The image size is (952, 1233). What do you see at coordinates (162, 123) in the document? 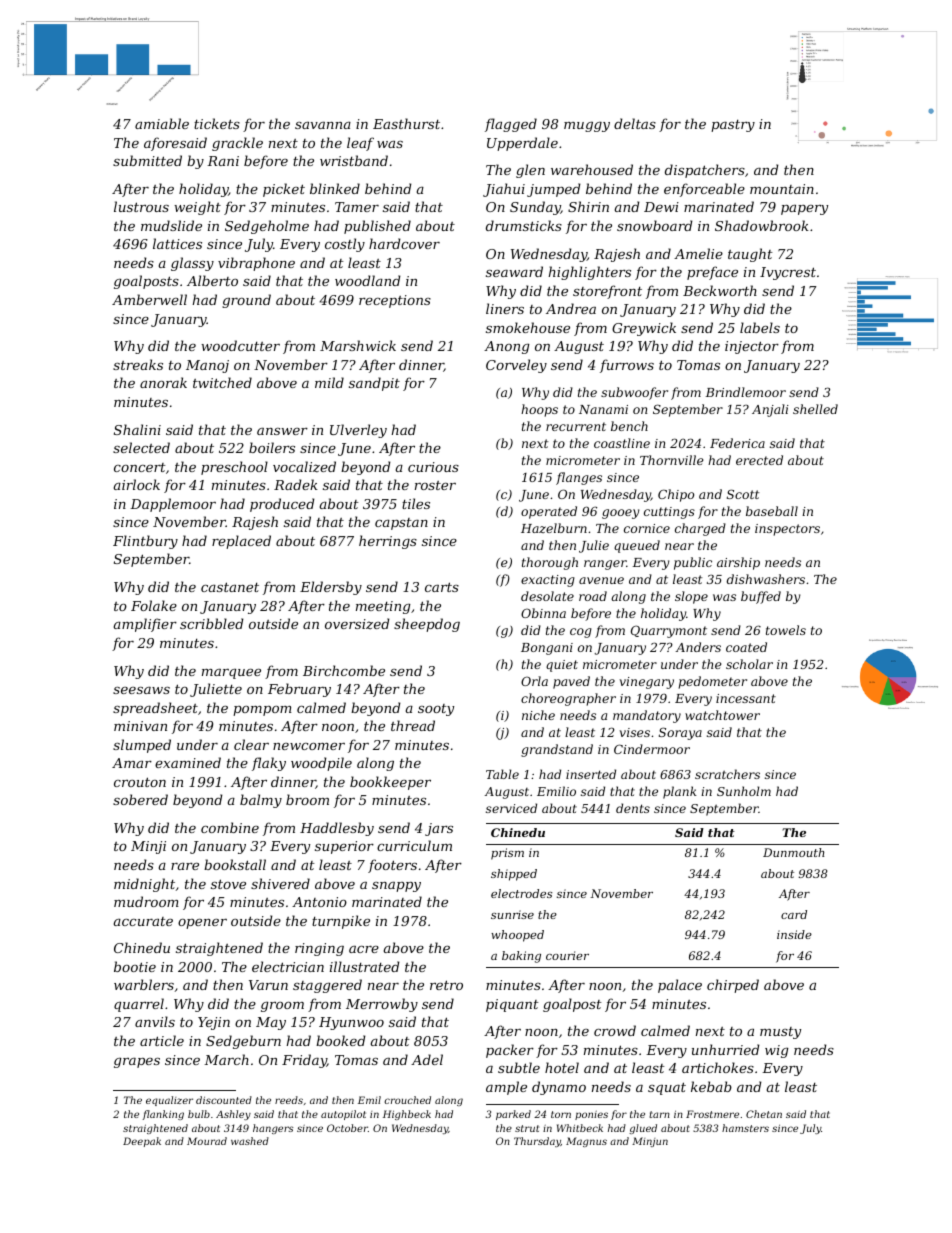
I see `amiable` at bounding box center [162, 123].
